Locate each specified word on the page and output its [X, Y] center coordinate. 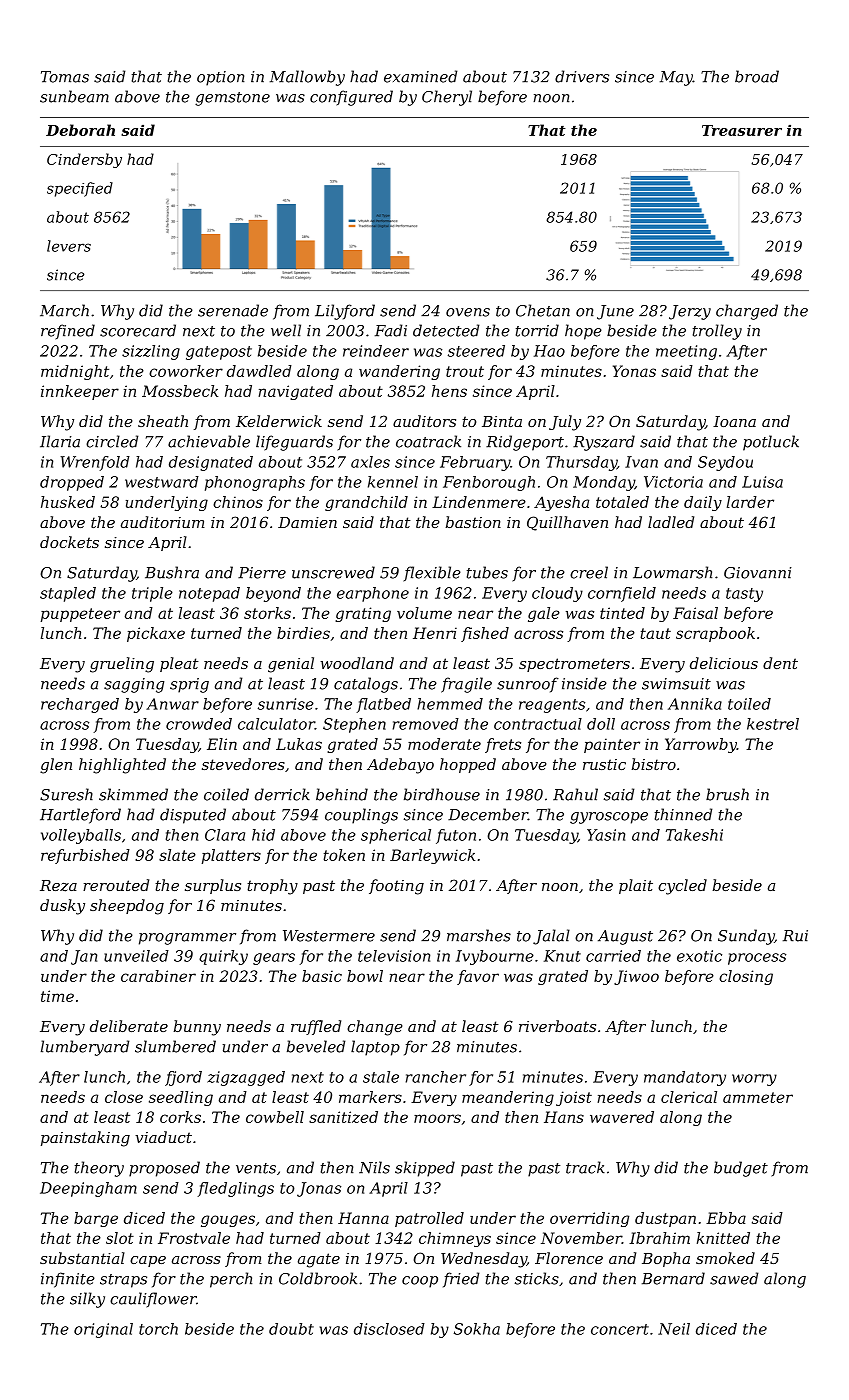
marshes [479, 935]
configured [351, 98]
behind [342, 794]
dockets [69, 542]
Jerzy [690, 312]
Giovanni [757, 573]
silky [87, 1300]
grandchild [366, 503]
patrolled [429, 1219]
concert [620, 1329]
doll [601, 724]
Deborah [80, 130]
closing [746, 977]
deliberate [129, 1026]
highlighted [122, 766]
